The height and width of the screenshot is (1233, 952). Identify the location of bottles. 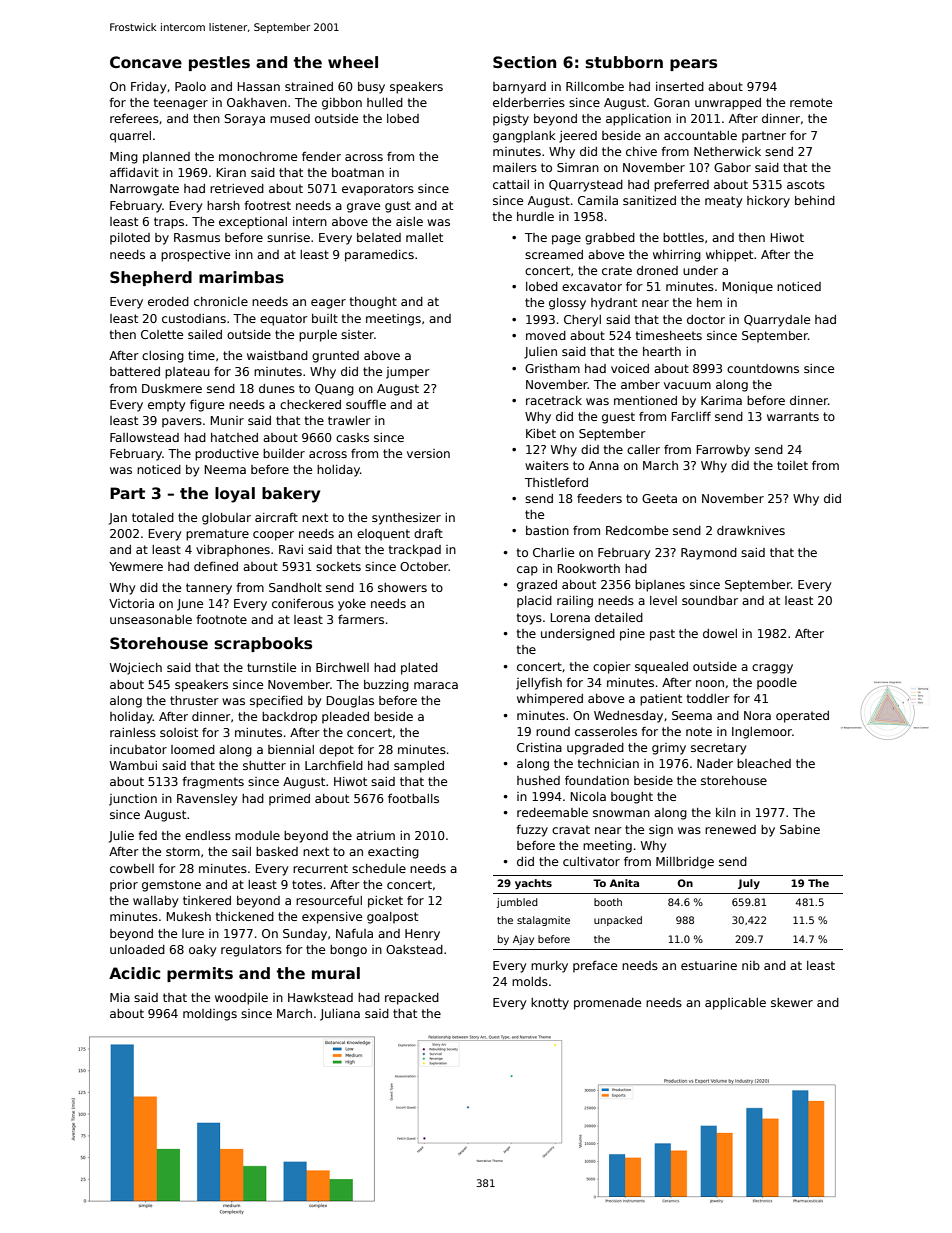
(683, 237).
